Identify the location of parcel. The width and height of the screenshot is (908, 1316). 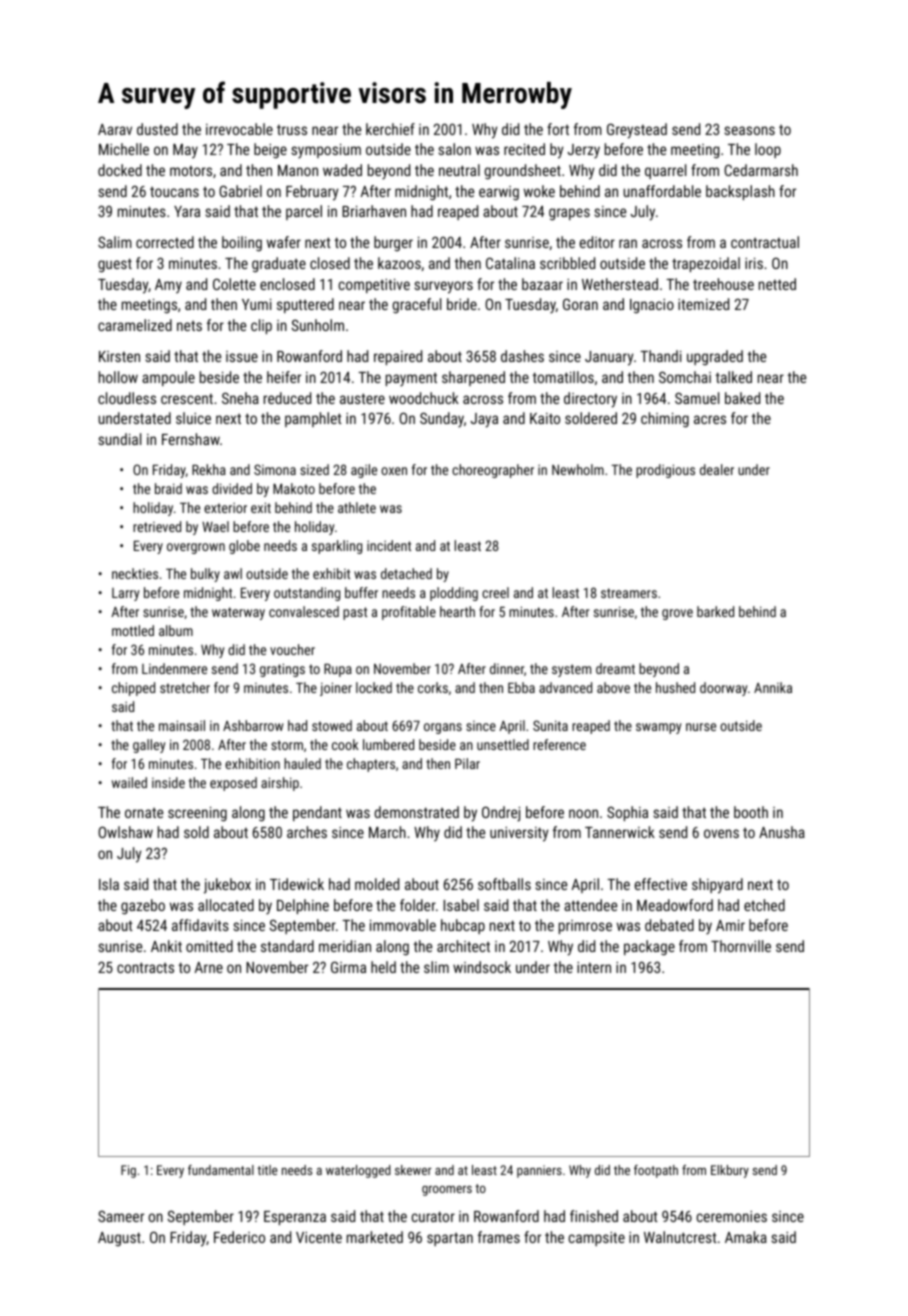
(304, 212).
